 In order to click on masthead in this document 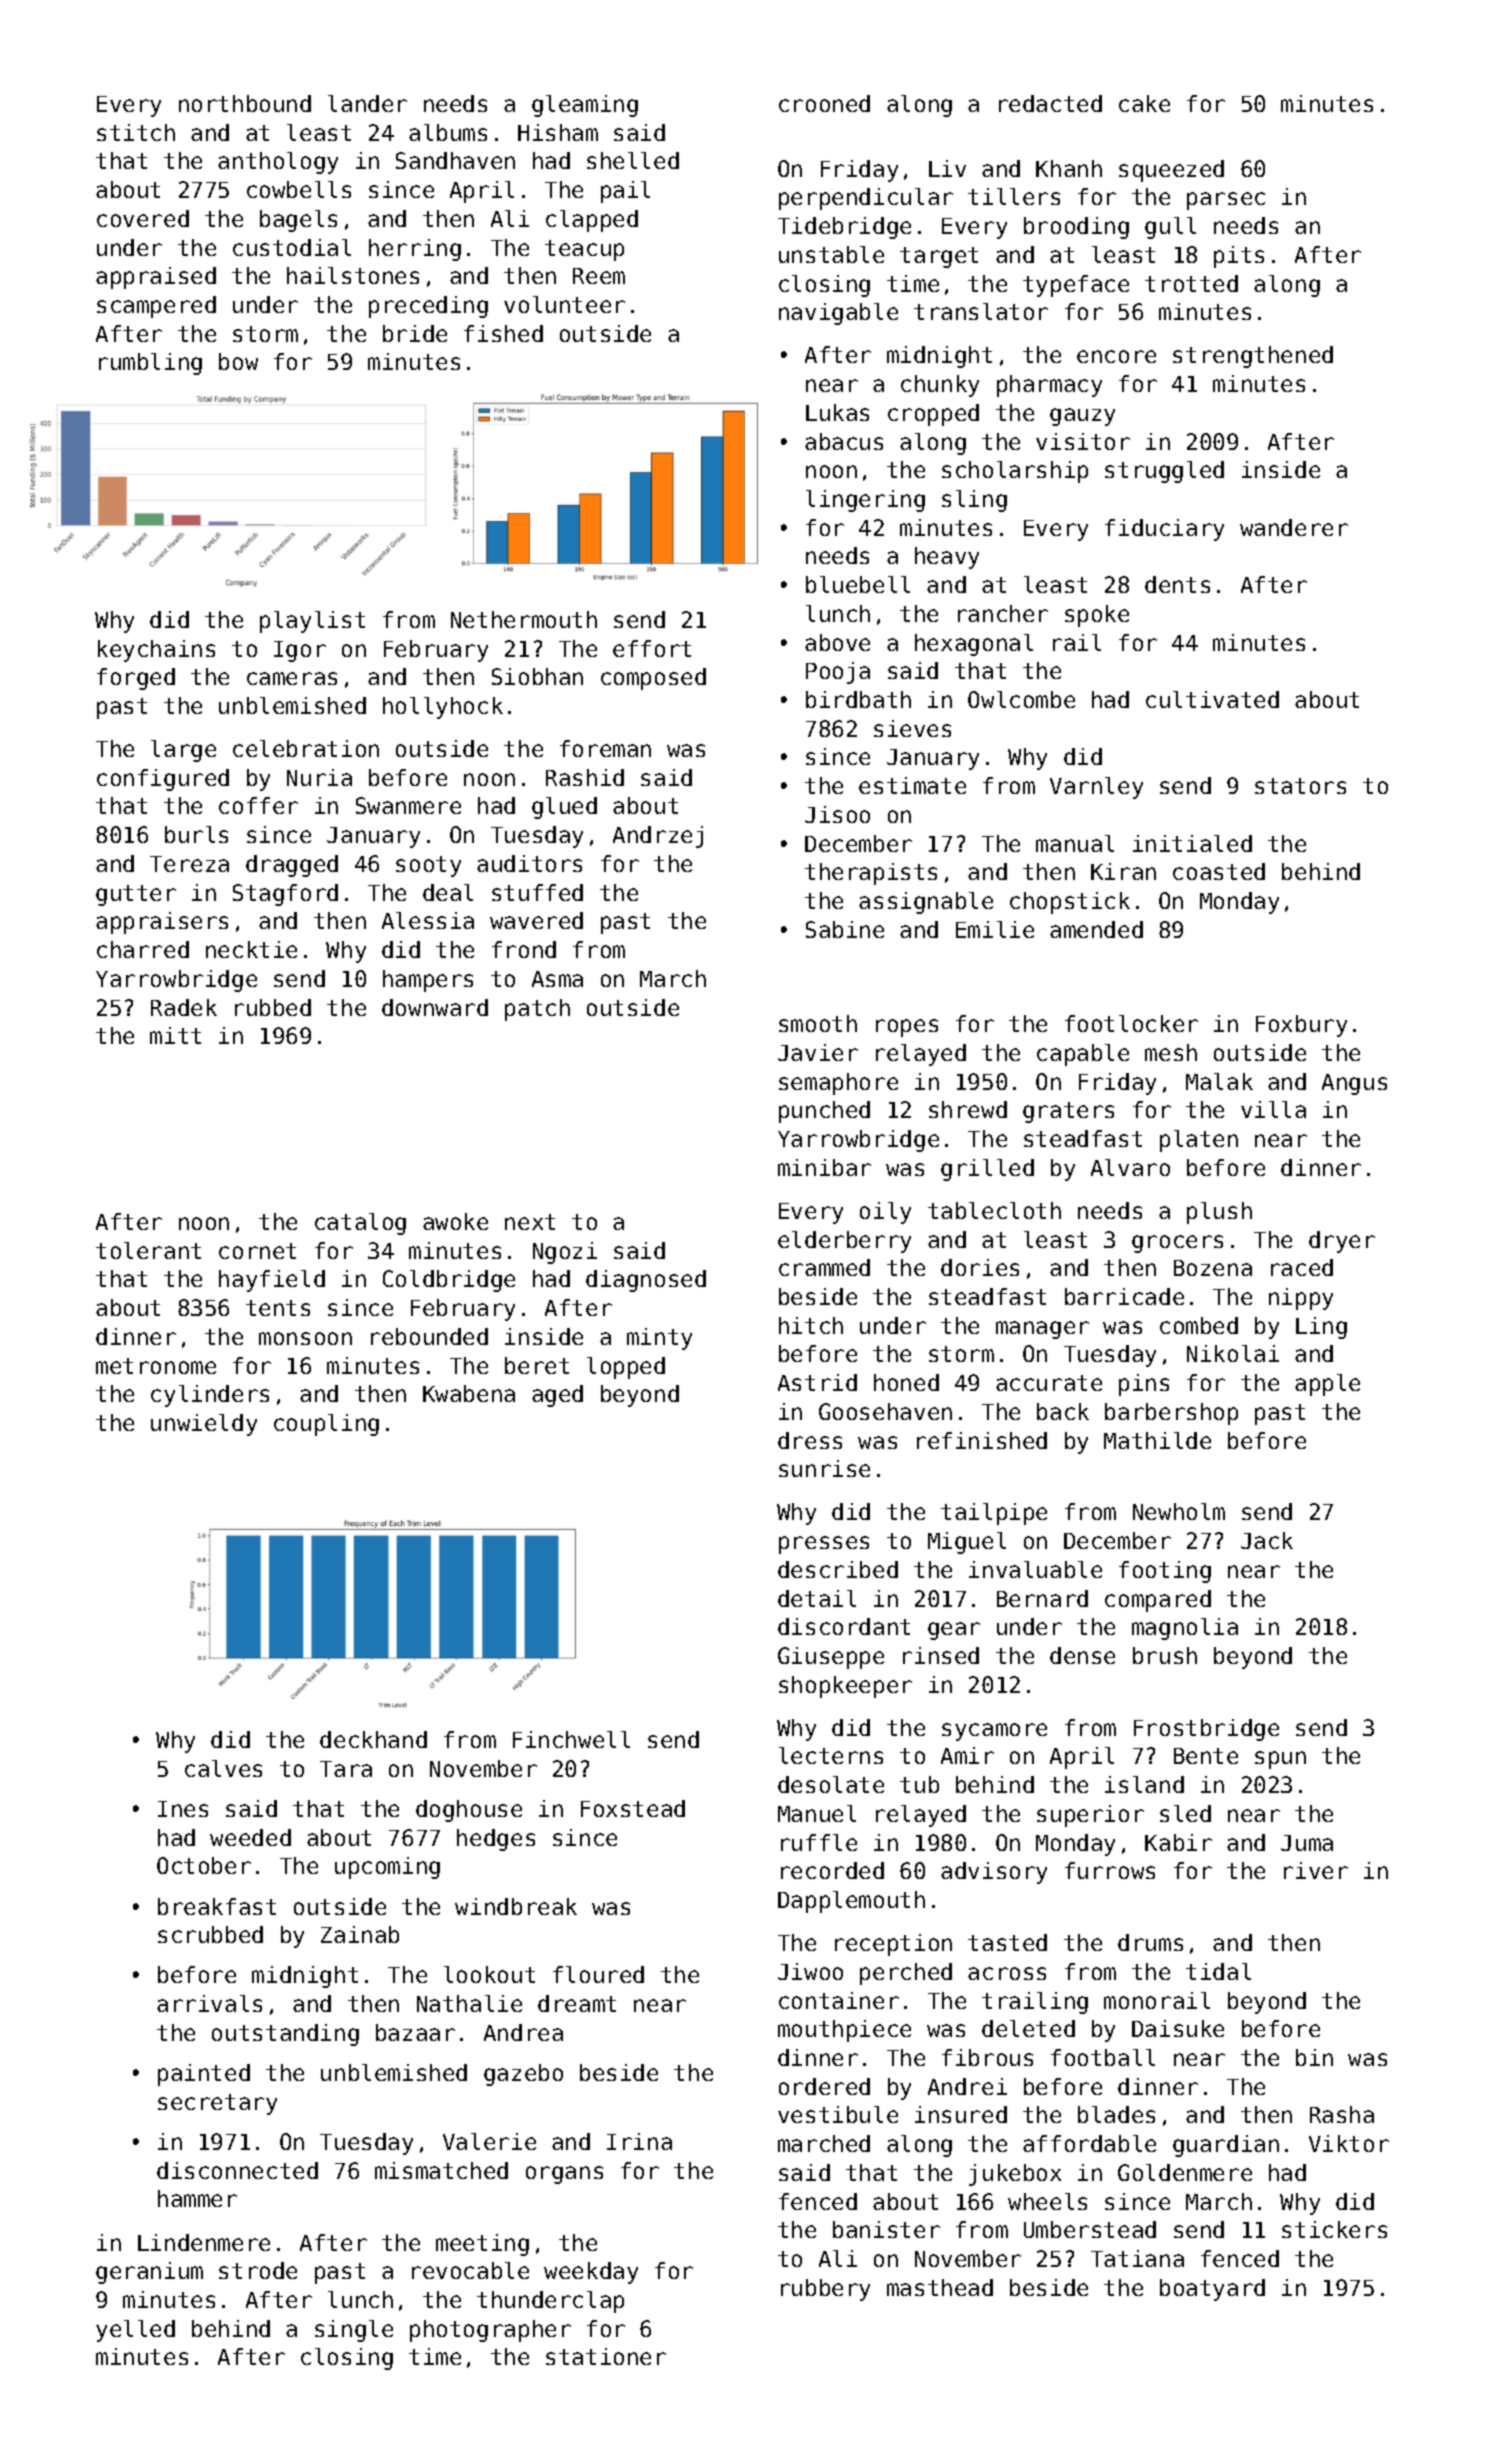, I will do `click(940, 2287)`.
